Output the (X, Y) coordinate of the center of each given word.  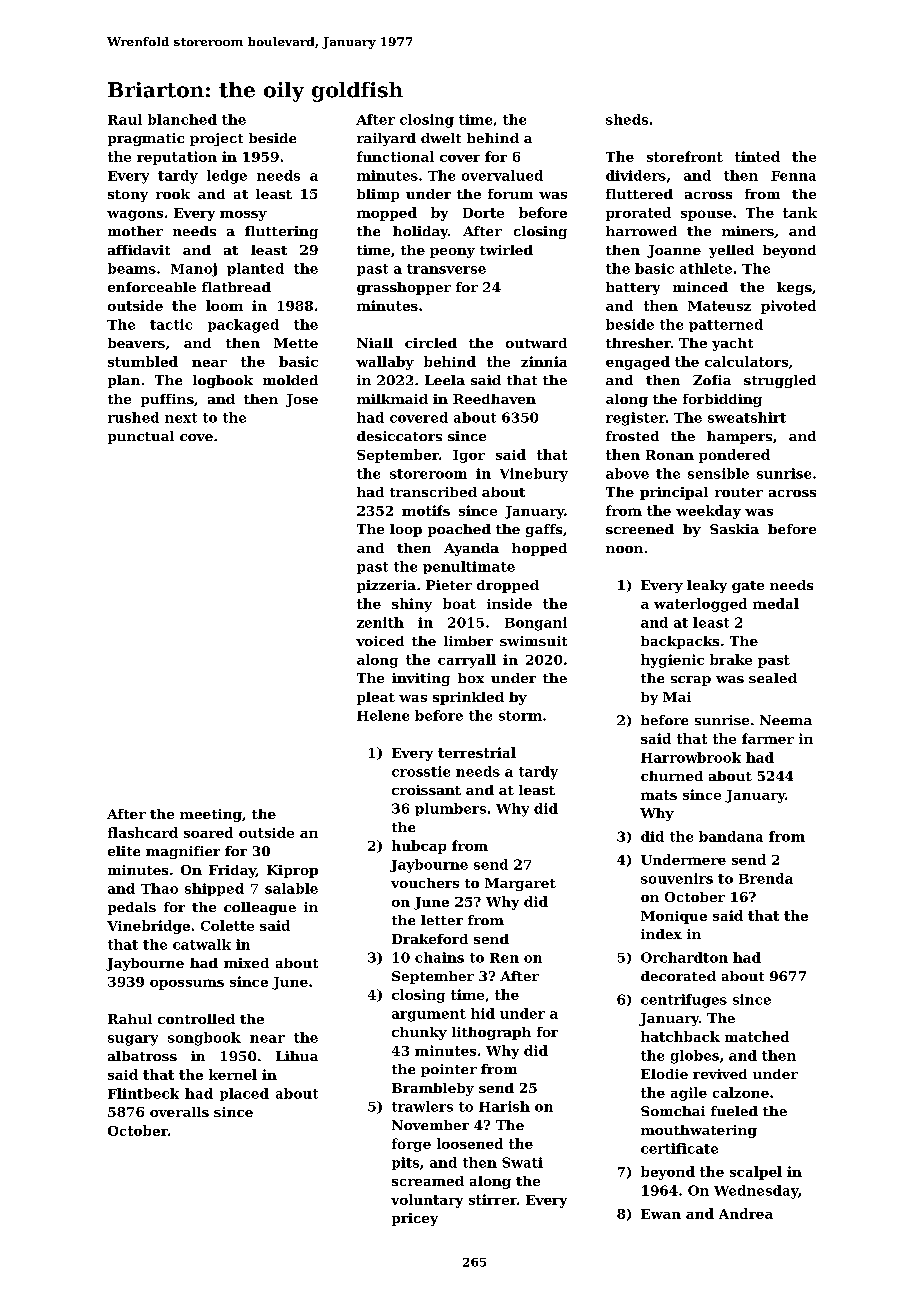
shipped (214, 889)
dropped (508, 586)
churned (672, 776)
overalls (179, 1112)
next (181, 418)
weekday (708, 512)
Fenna (793, 176)
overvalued (502, 175)
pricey (415, 1219)
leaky (707, 586)
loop (406, 530)
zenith (380, 622)
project (216, 139)
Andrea (746, 1213)
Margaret (520, 884)
